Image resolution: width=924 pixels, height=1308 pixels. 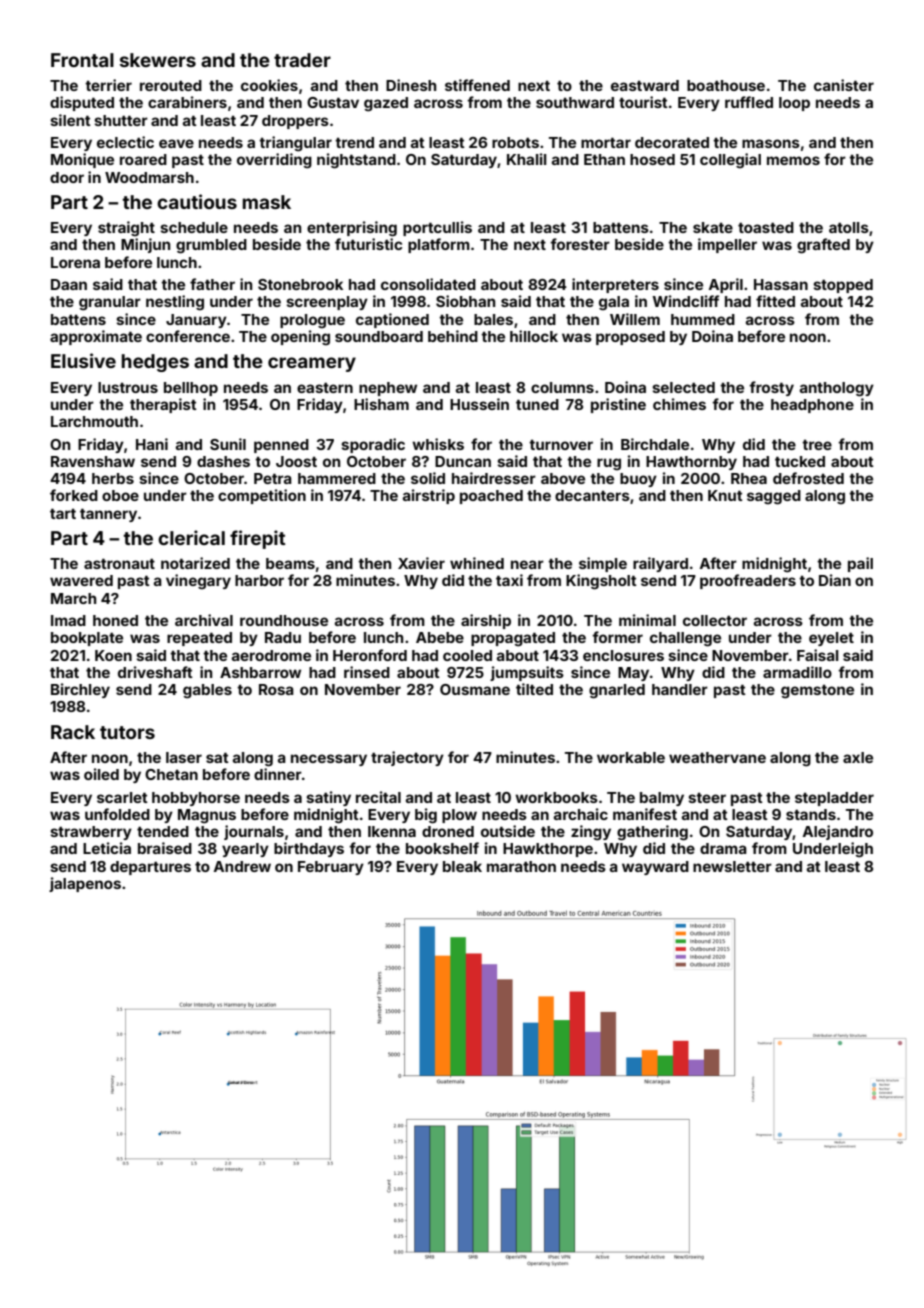 What do you see at coordinates (379, 336) in the screenshot?
I see `soundboard` at bounding box center [379, 336].
